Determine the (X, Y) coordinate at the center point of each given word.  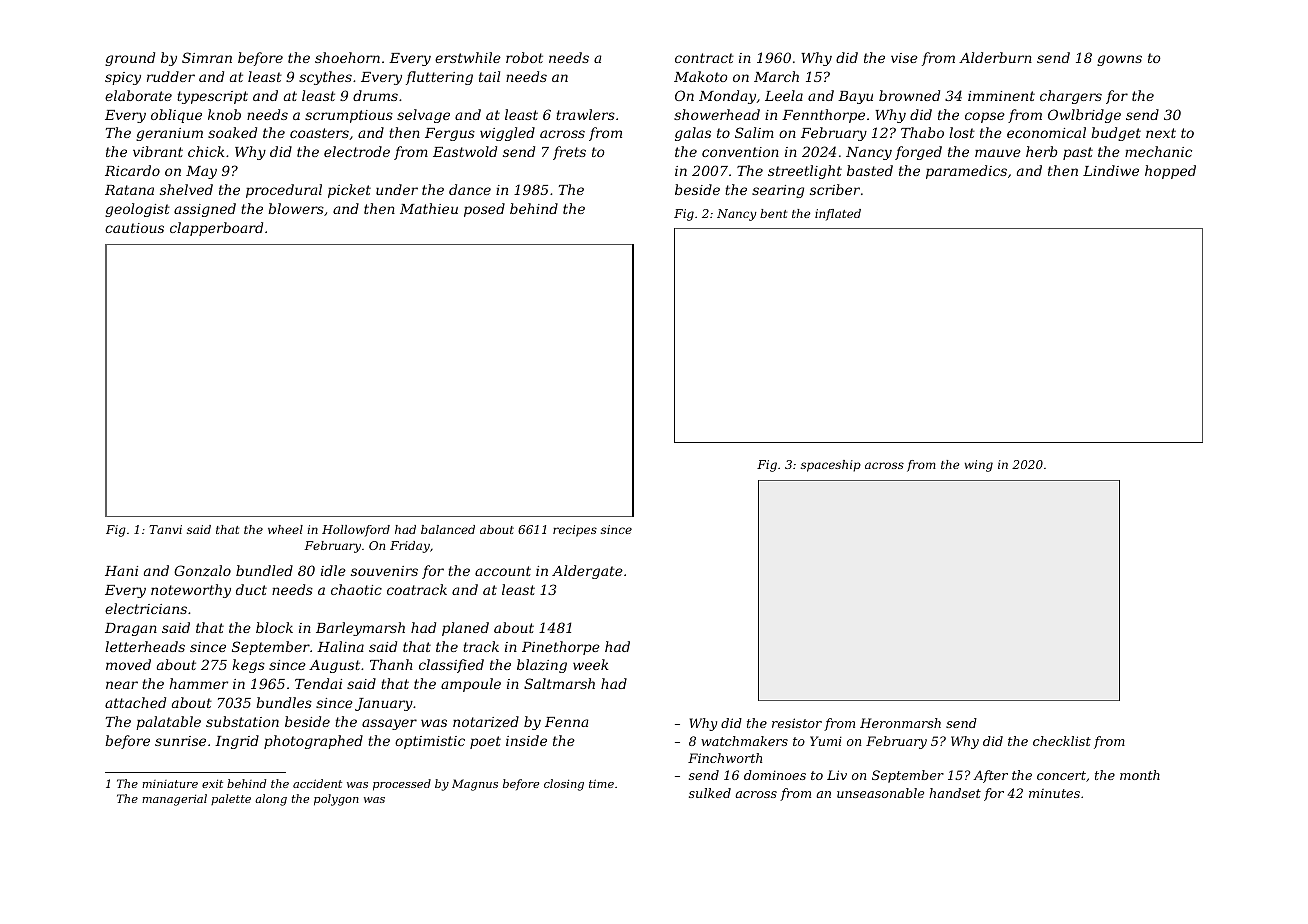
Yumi (826, 741)
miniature (170, 784)
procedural (284, 191)
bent (773, 213)
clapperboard (216, 229)
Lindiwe (1111, 170)
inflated (838, 215)
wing (979, 466)
